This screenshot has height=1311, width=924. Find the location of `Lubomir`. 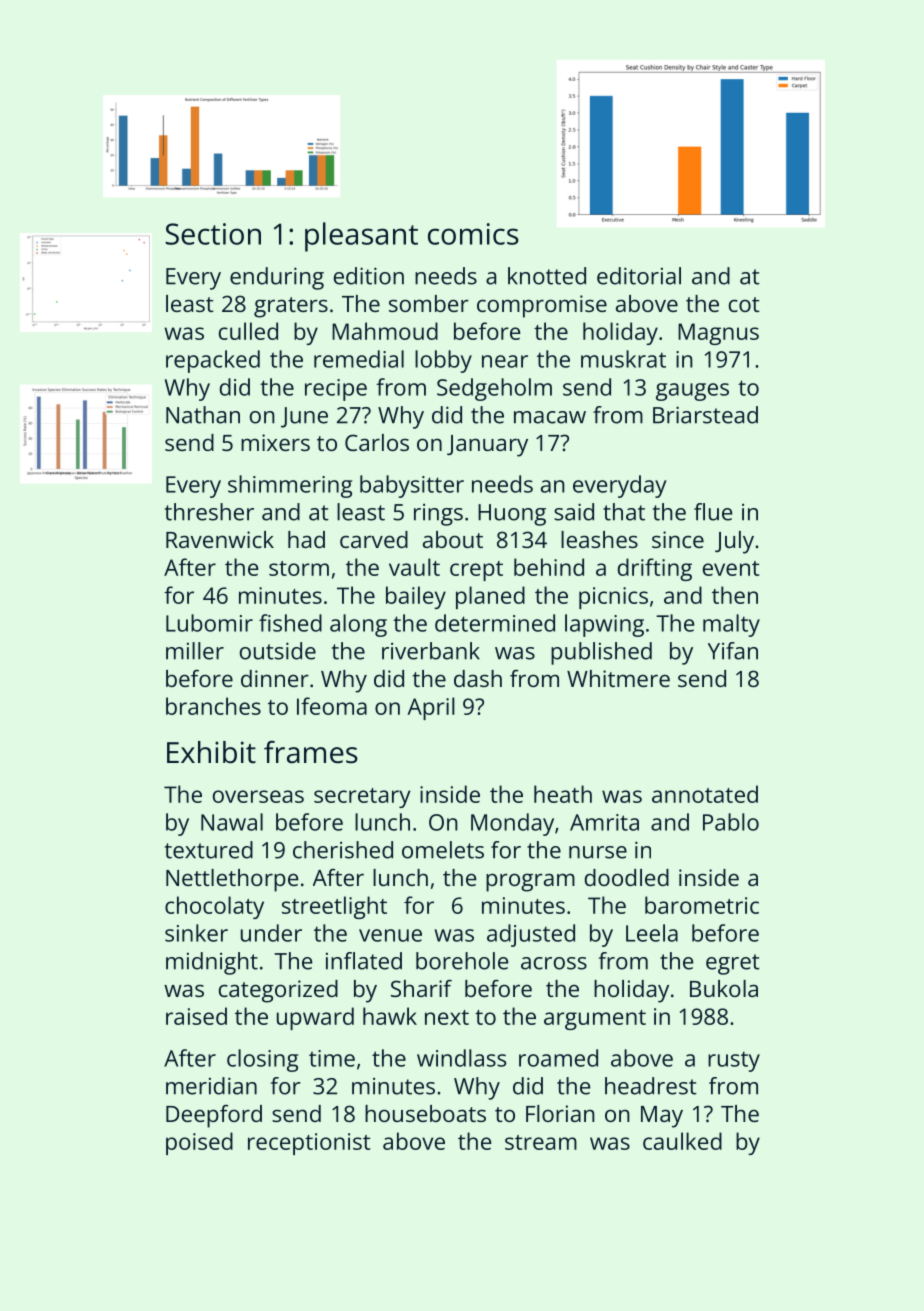

Lubomir is located at coordinates (209, 623).
